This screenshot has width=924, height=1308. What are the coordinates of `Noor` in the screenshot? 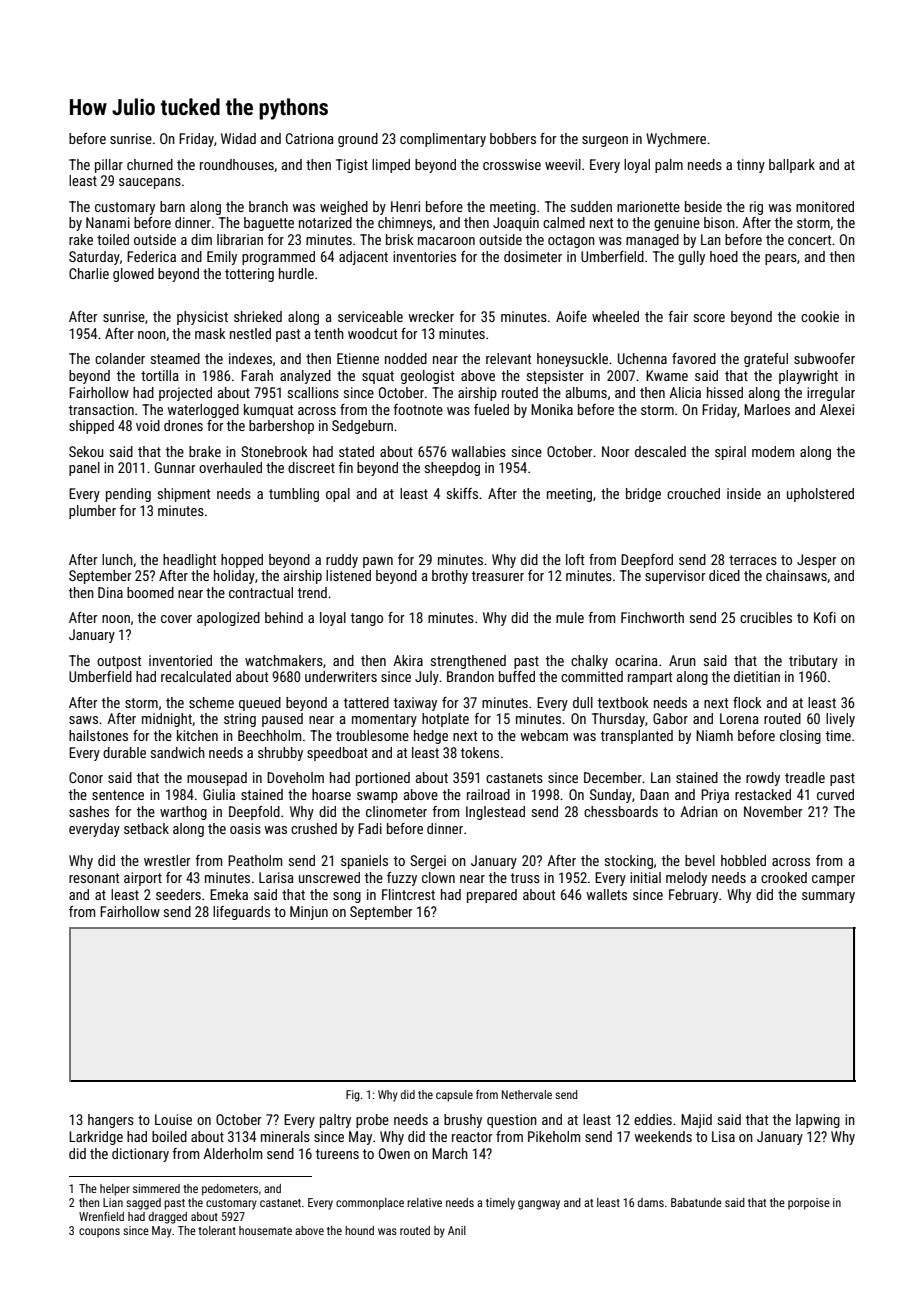 It's located at (616, 451).
